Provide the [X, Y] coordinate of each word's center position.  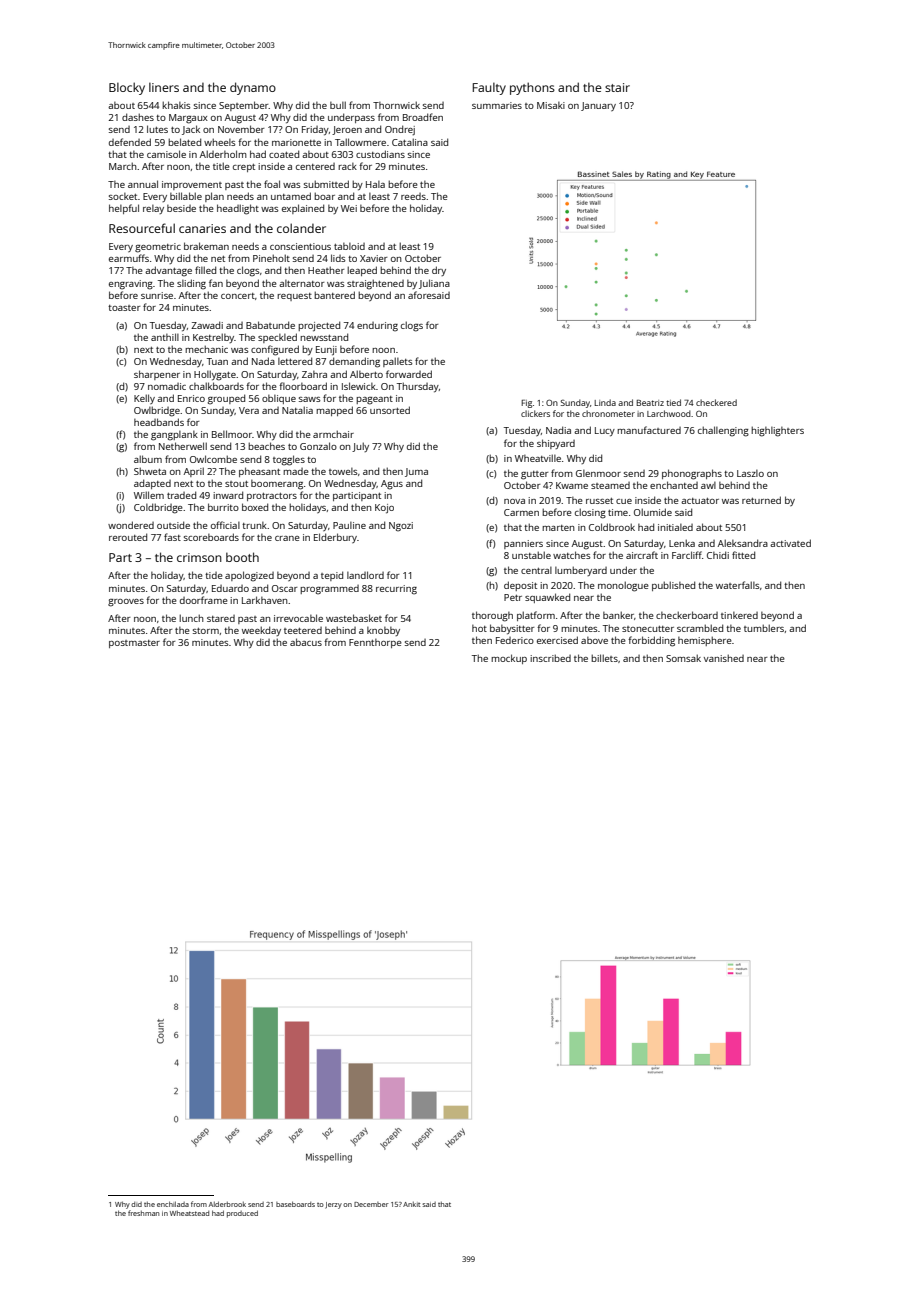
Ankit [411, 1204]
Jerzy [333, 1205]
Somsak [683, 658]
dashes [138, 117]
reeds [413, 196]
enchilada [173, 1204]
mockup [509, 659]
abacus [306, 642]
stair [617, 87]
